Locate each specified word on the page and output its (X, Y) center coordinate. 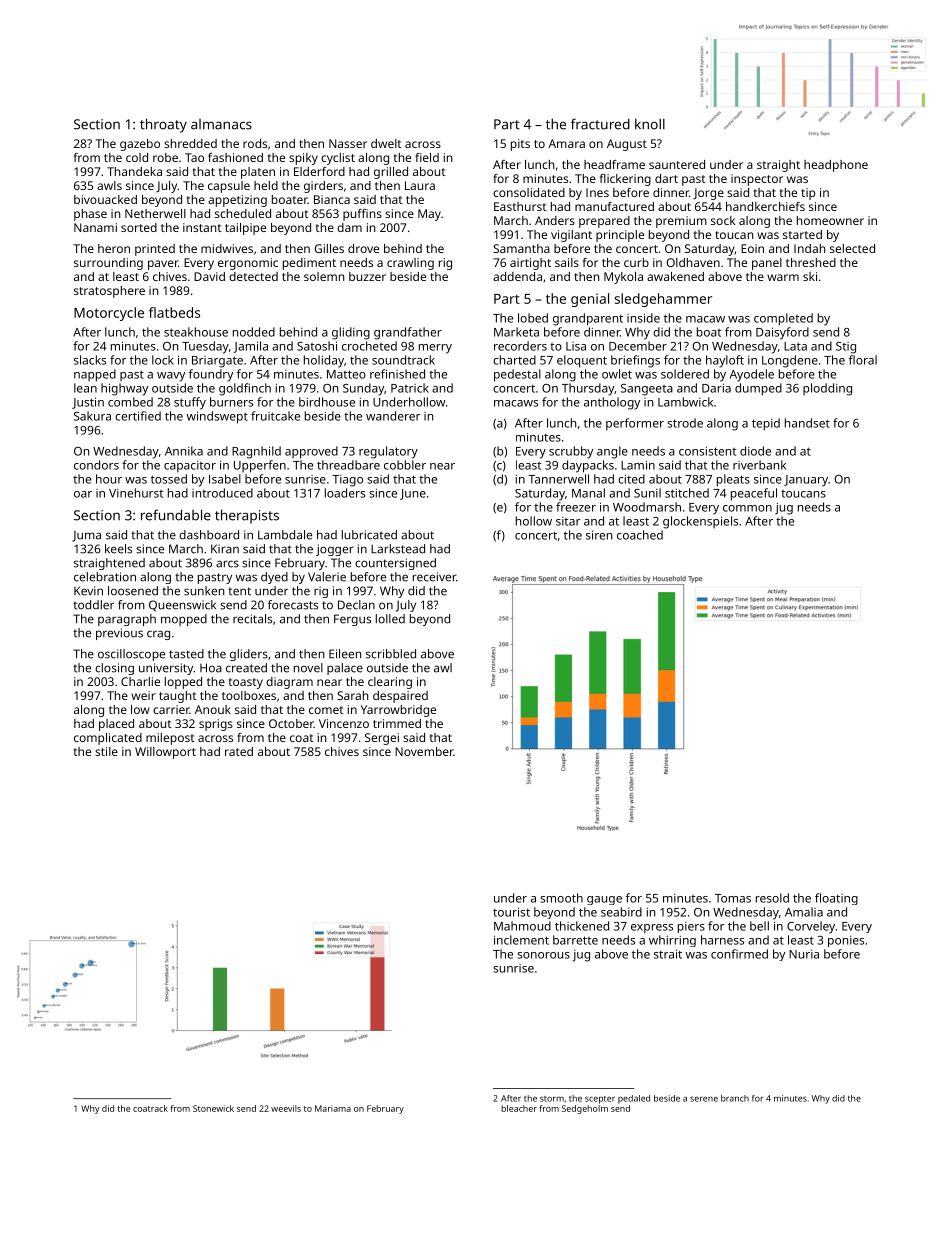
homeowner (830, 220)
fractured (600, 124)
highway (124, 389)
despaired (400, 697)
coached (640, 535)
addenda (517, 276)
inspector (757, 180)
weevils (286, 1108)
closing (114, 669)
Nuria (804, 954)
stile (106, 751)
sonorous (543, 955)
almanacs (221, 124)
